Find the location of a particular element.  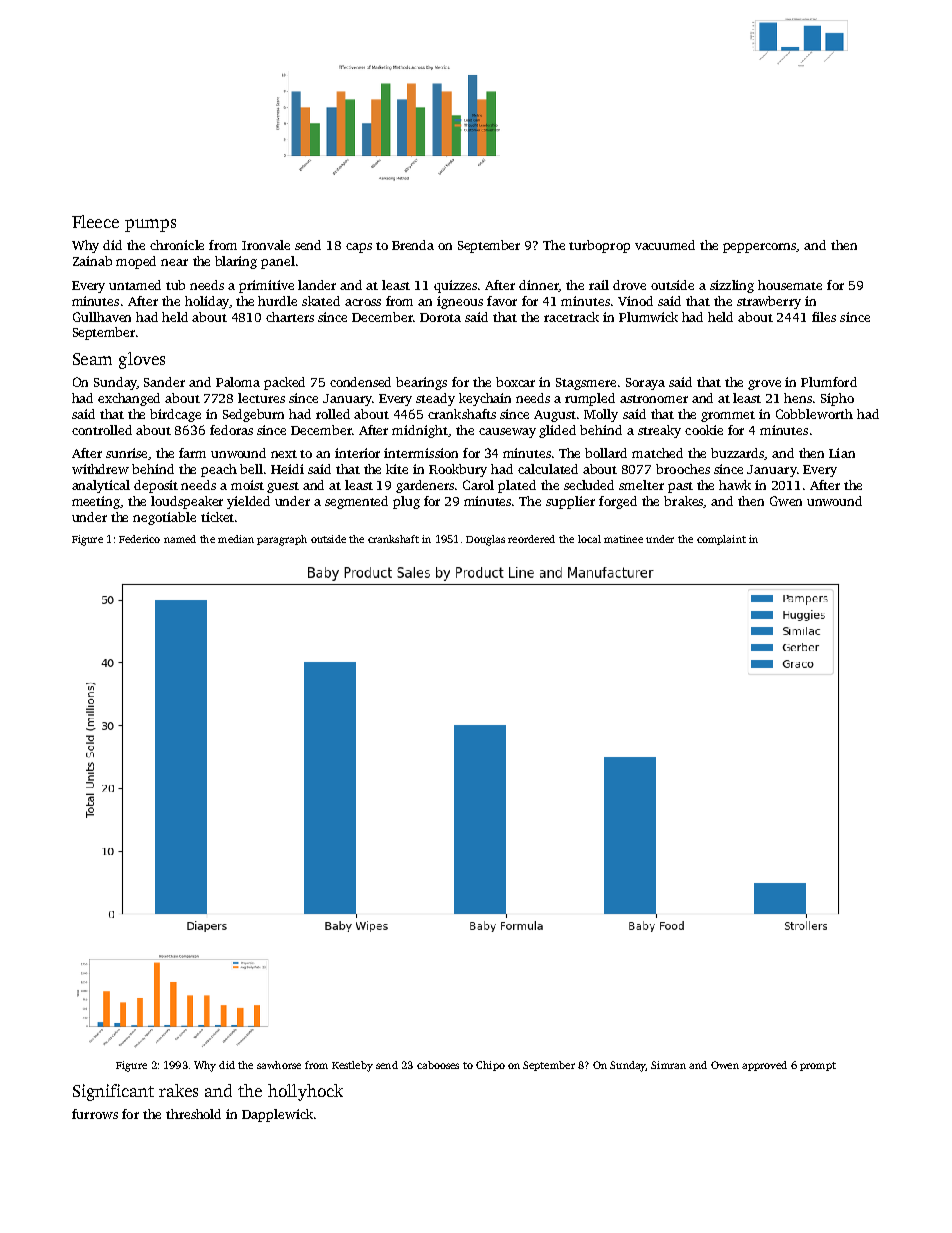

sawhorse is located at coordinates (279, 1065).
